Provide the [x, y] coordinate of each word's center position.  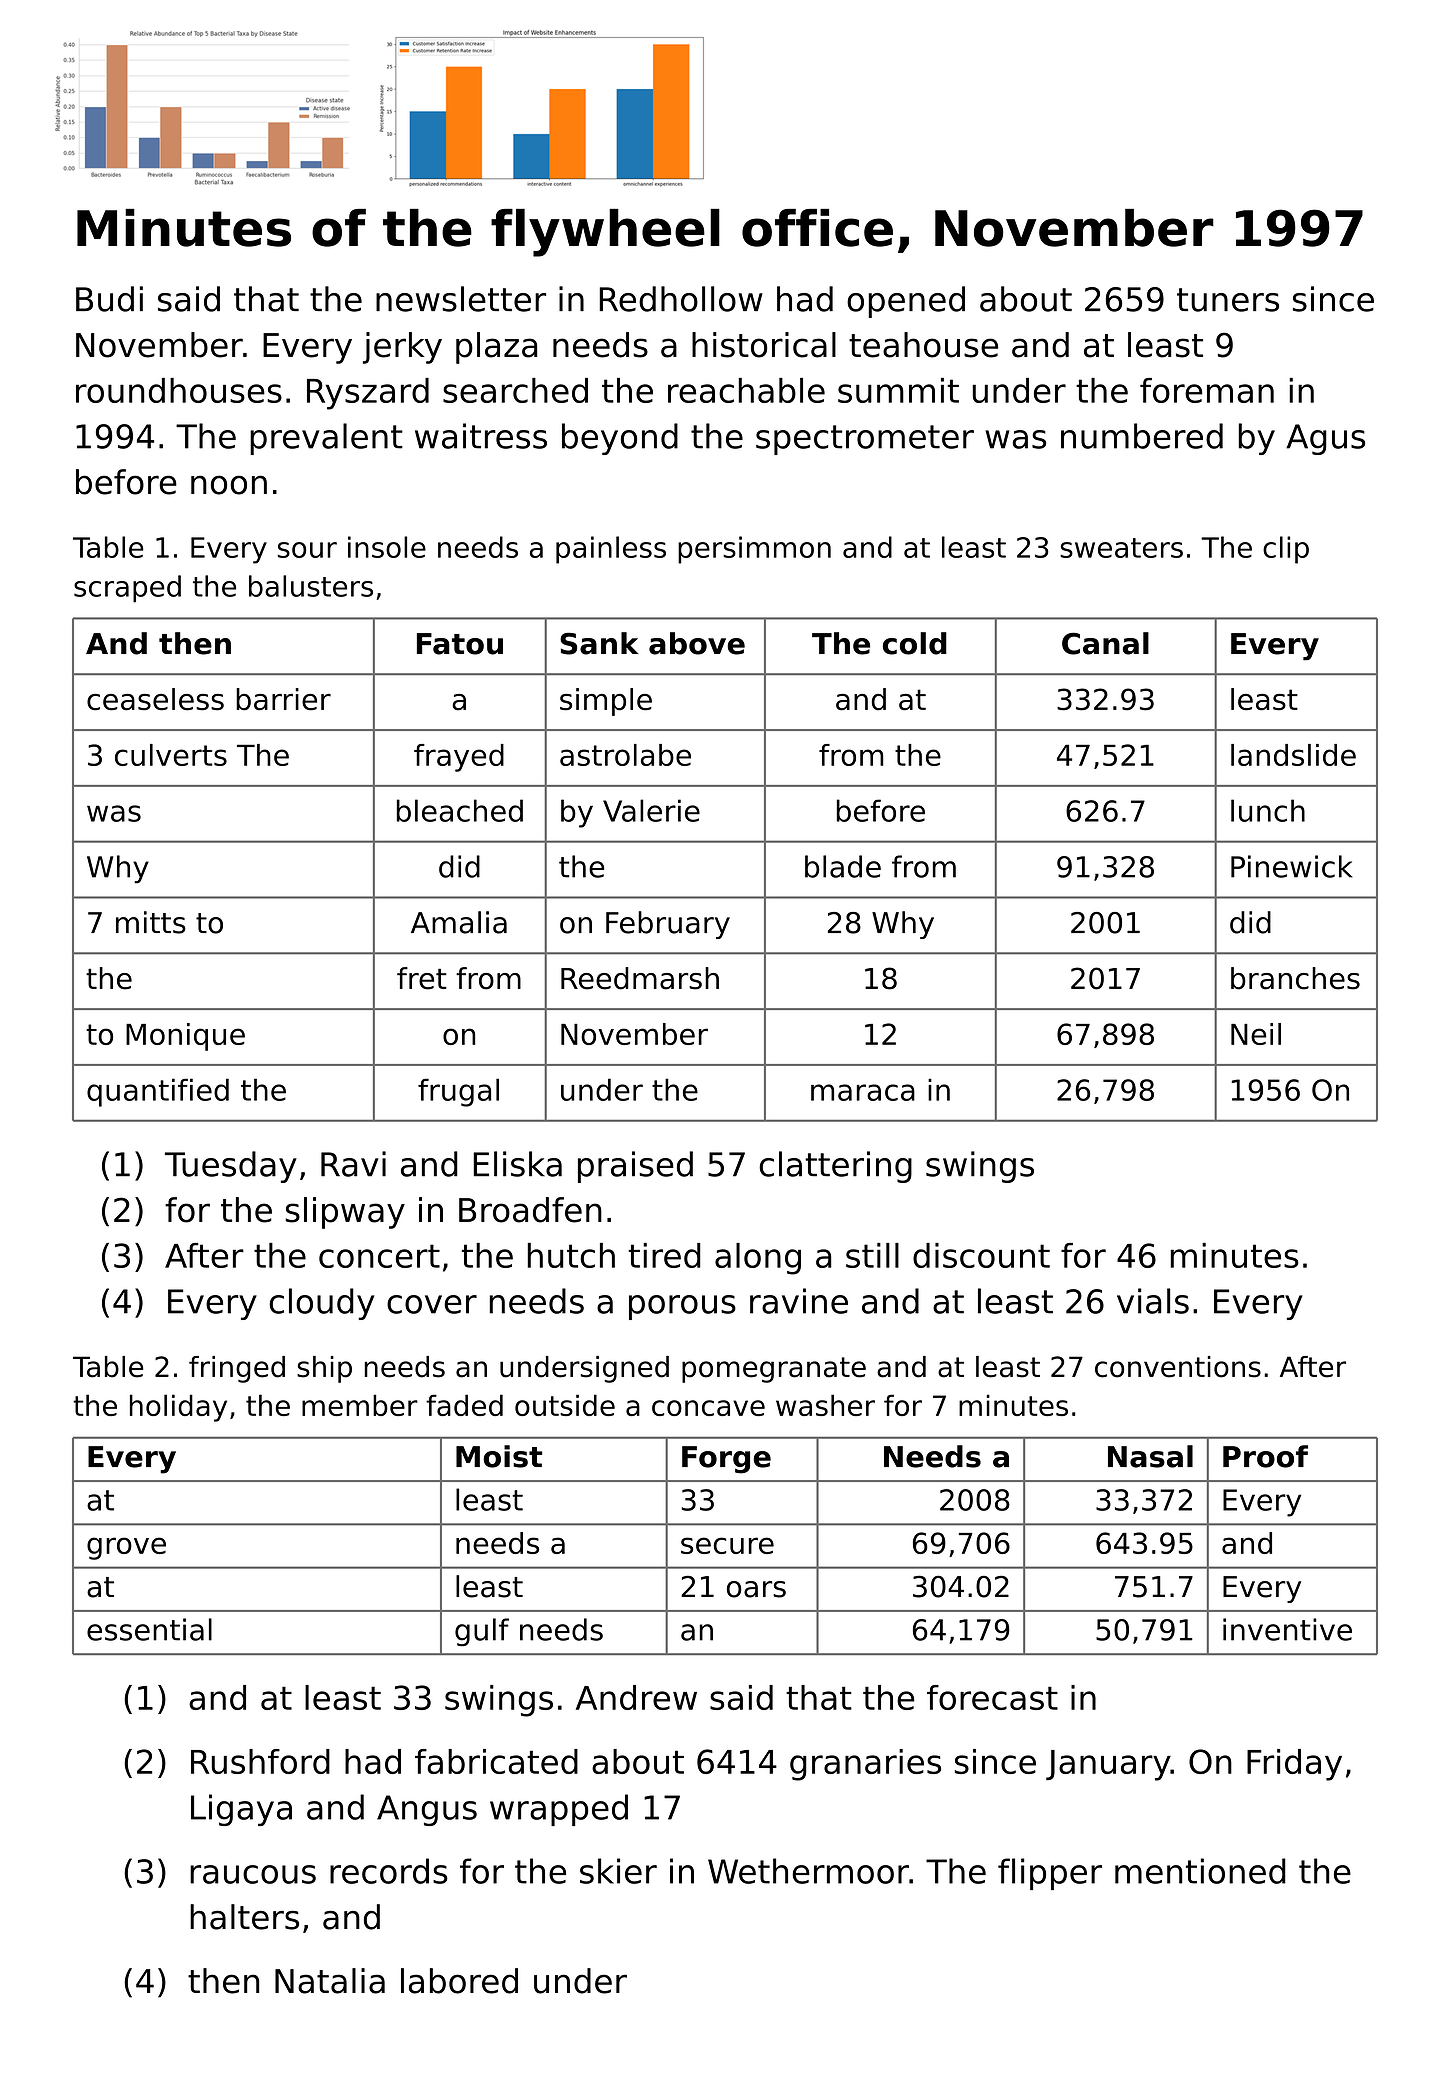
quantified [158, 1092]
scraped [127, 589]
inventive [1287, 1629]
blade [843, 866]
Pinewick [1291, 866]
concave [708, 1408]
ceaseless [155, 699]
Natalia [330, 1981]
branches [1295, 978]
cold [915, 643]
